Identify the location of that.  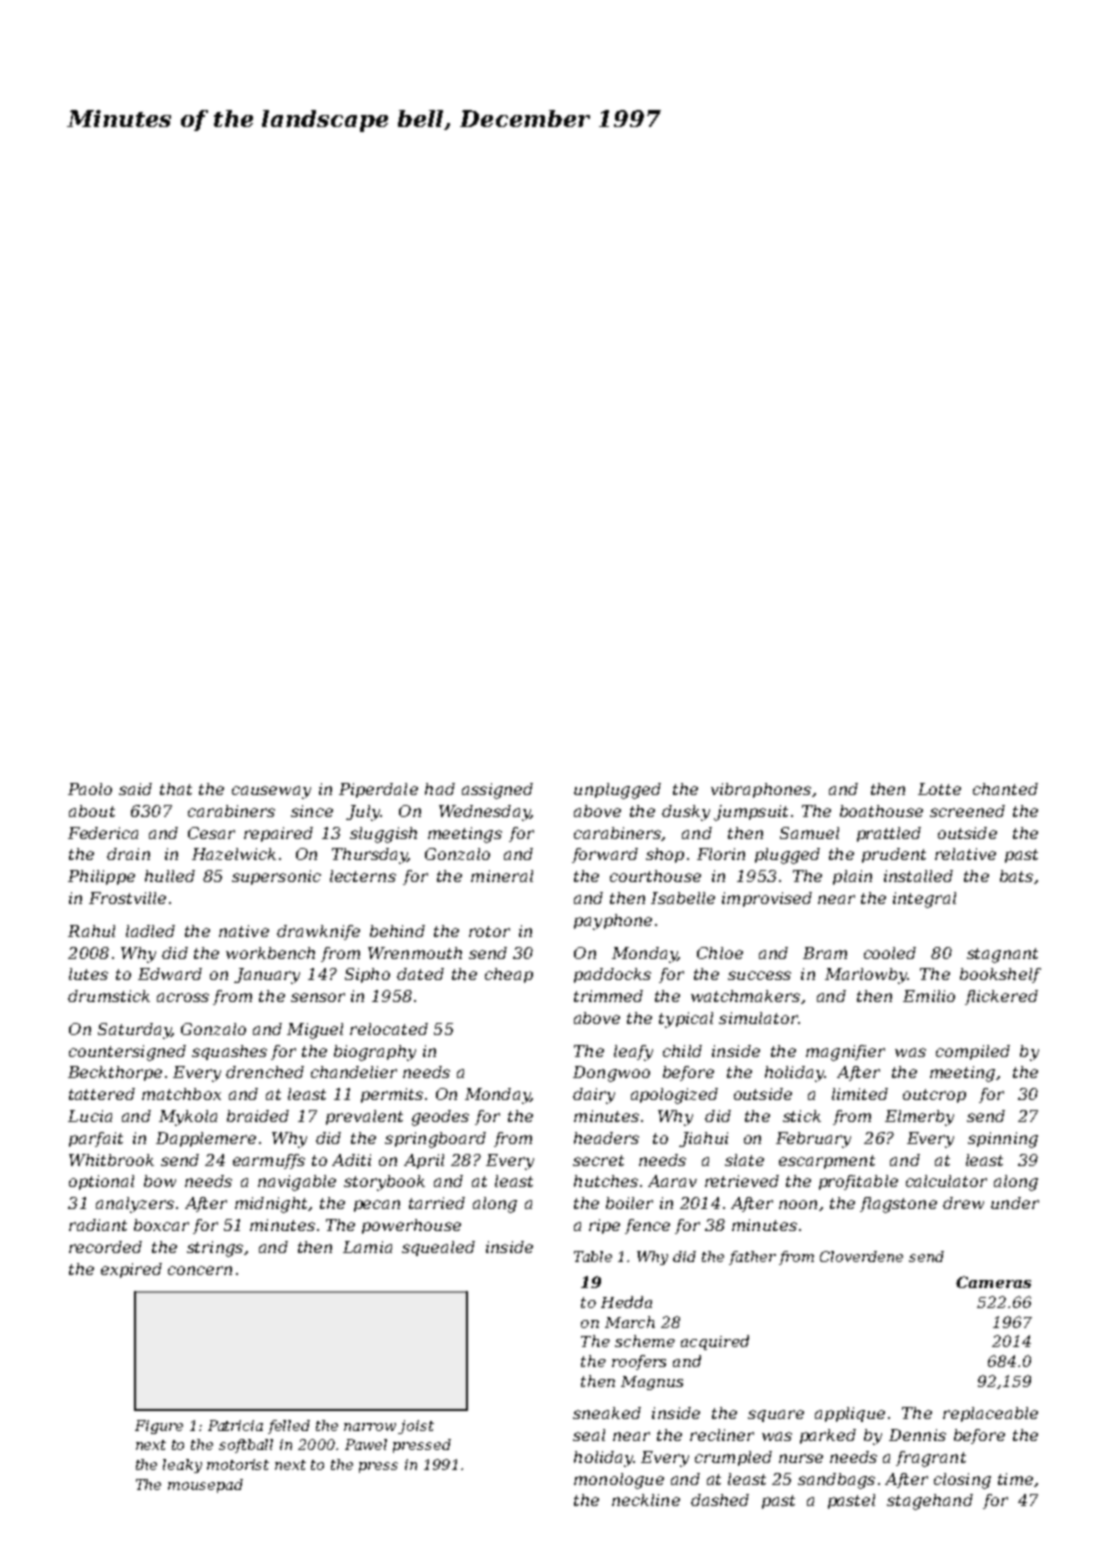
(176, 789).
